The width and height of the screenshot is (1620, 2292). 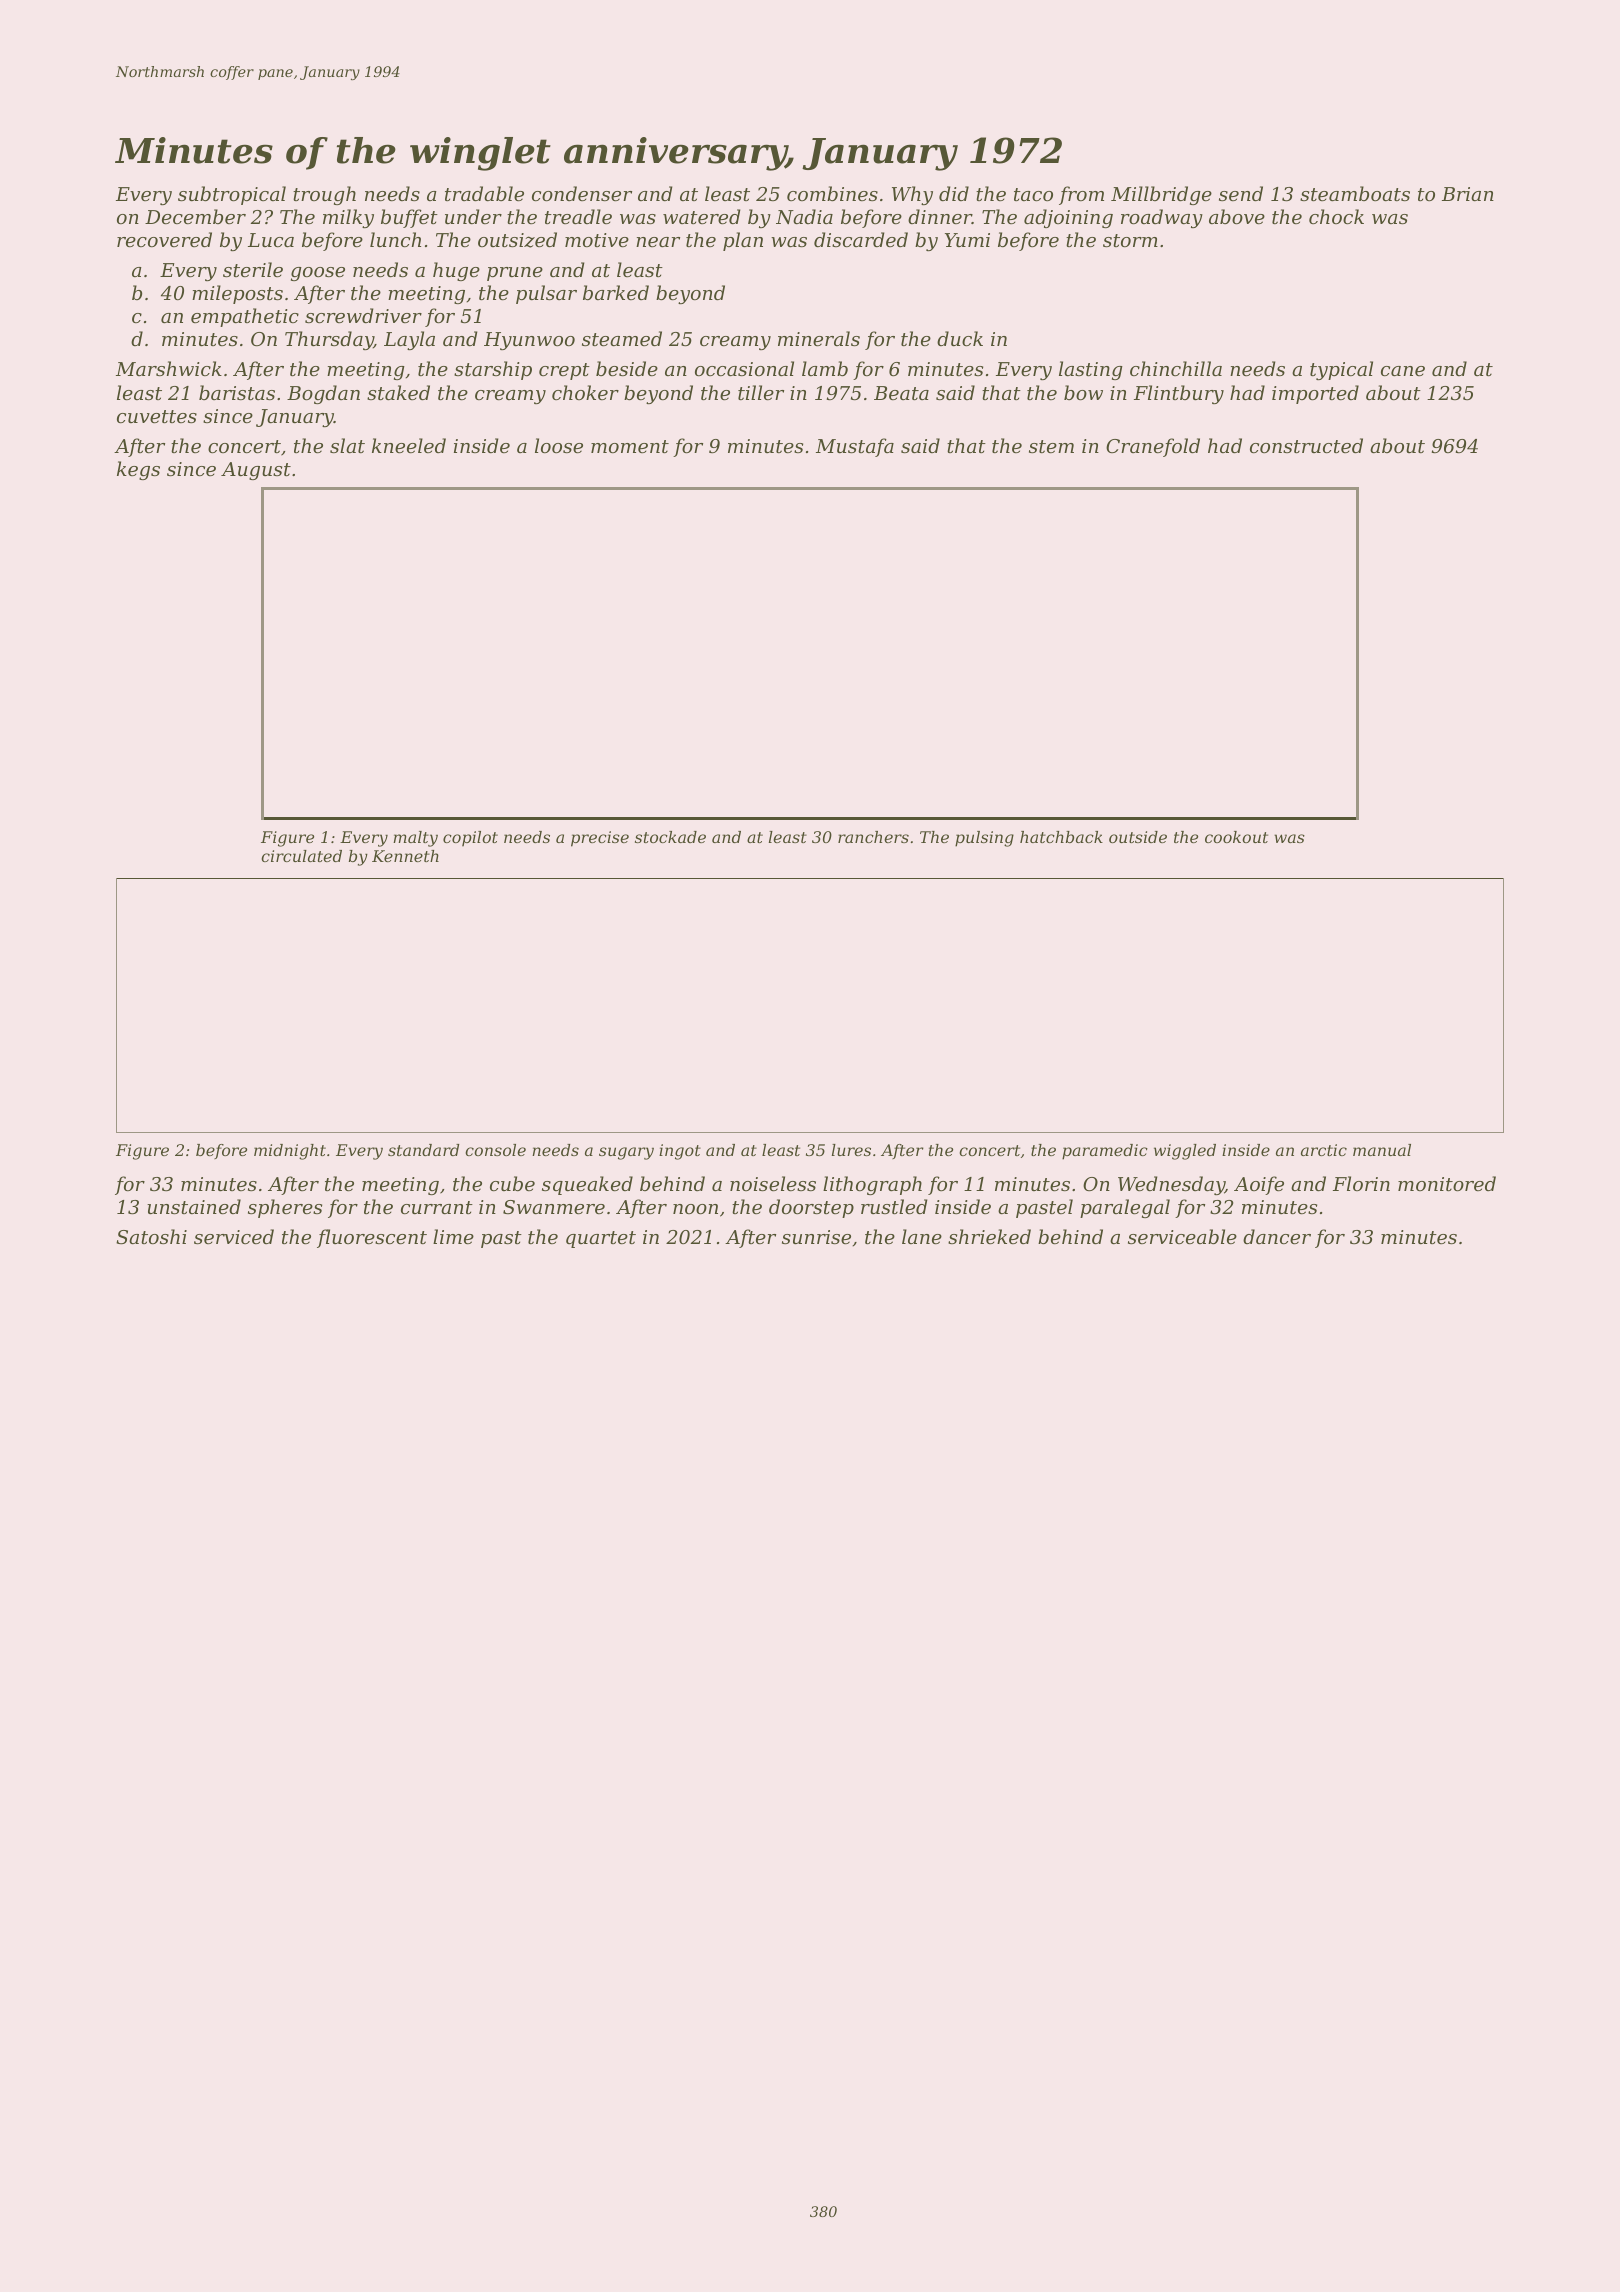 What do you see at coordinates (1306, 445) in the screenshot?
I see `constructed` at bounding box center [1306, 445].
